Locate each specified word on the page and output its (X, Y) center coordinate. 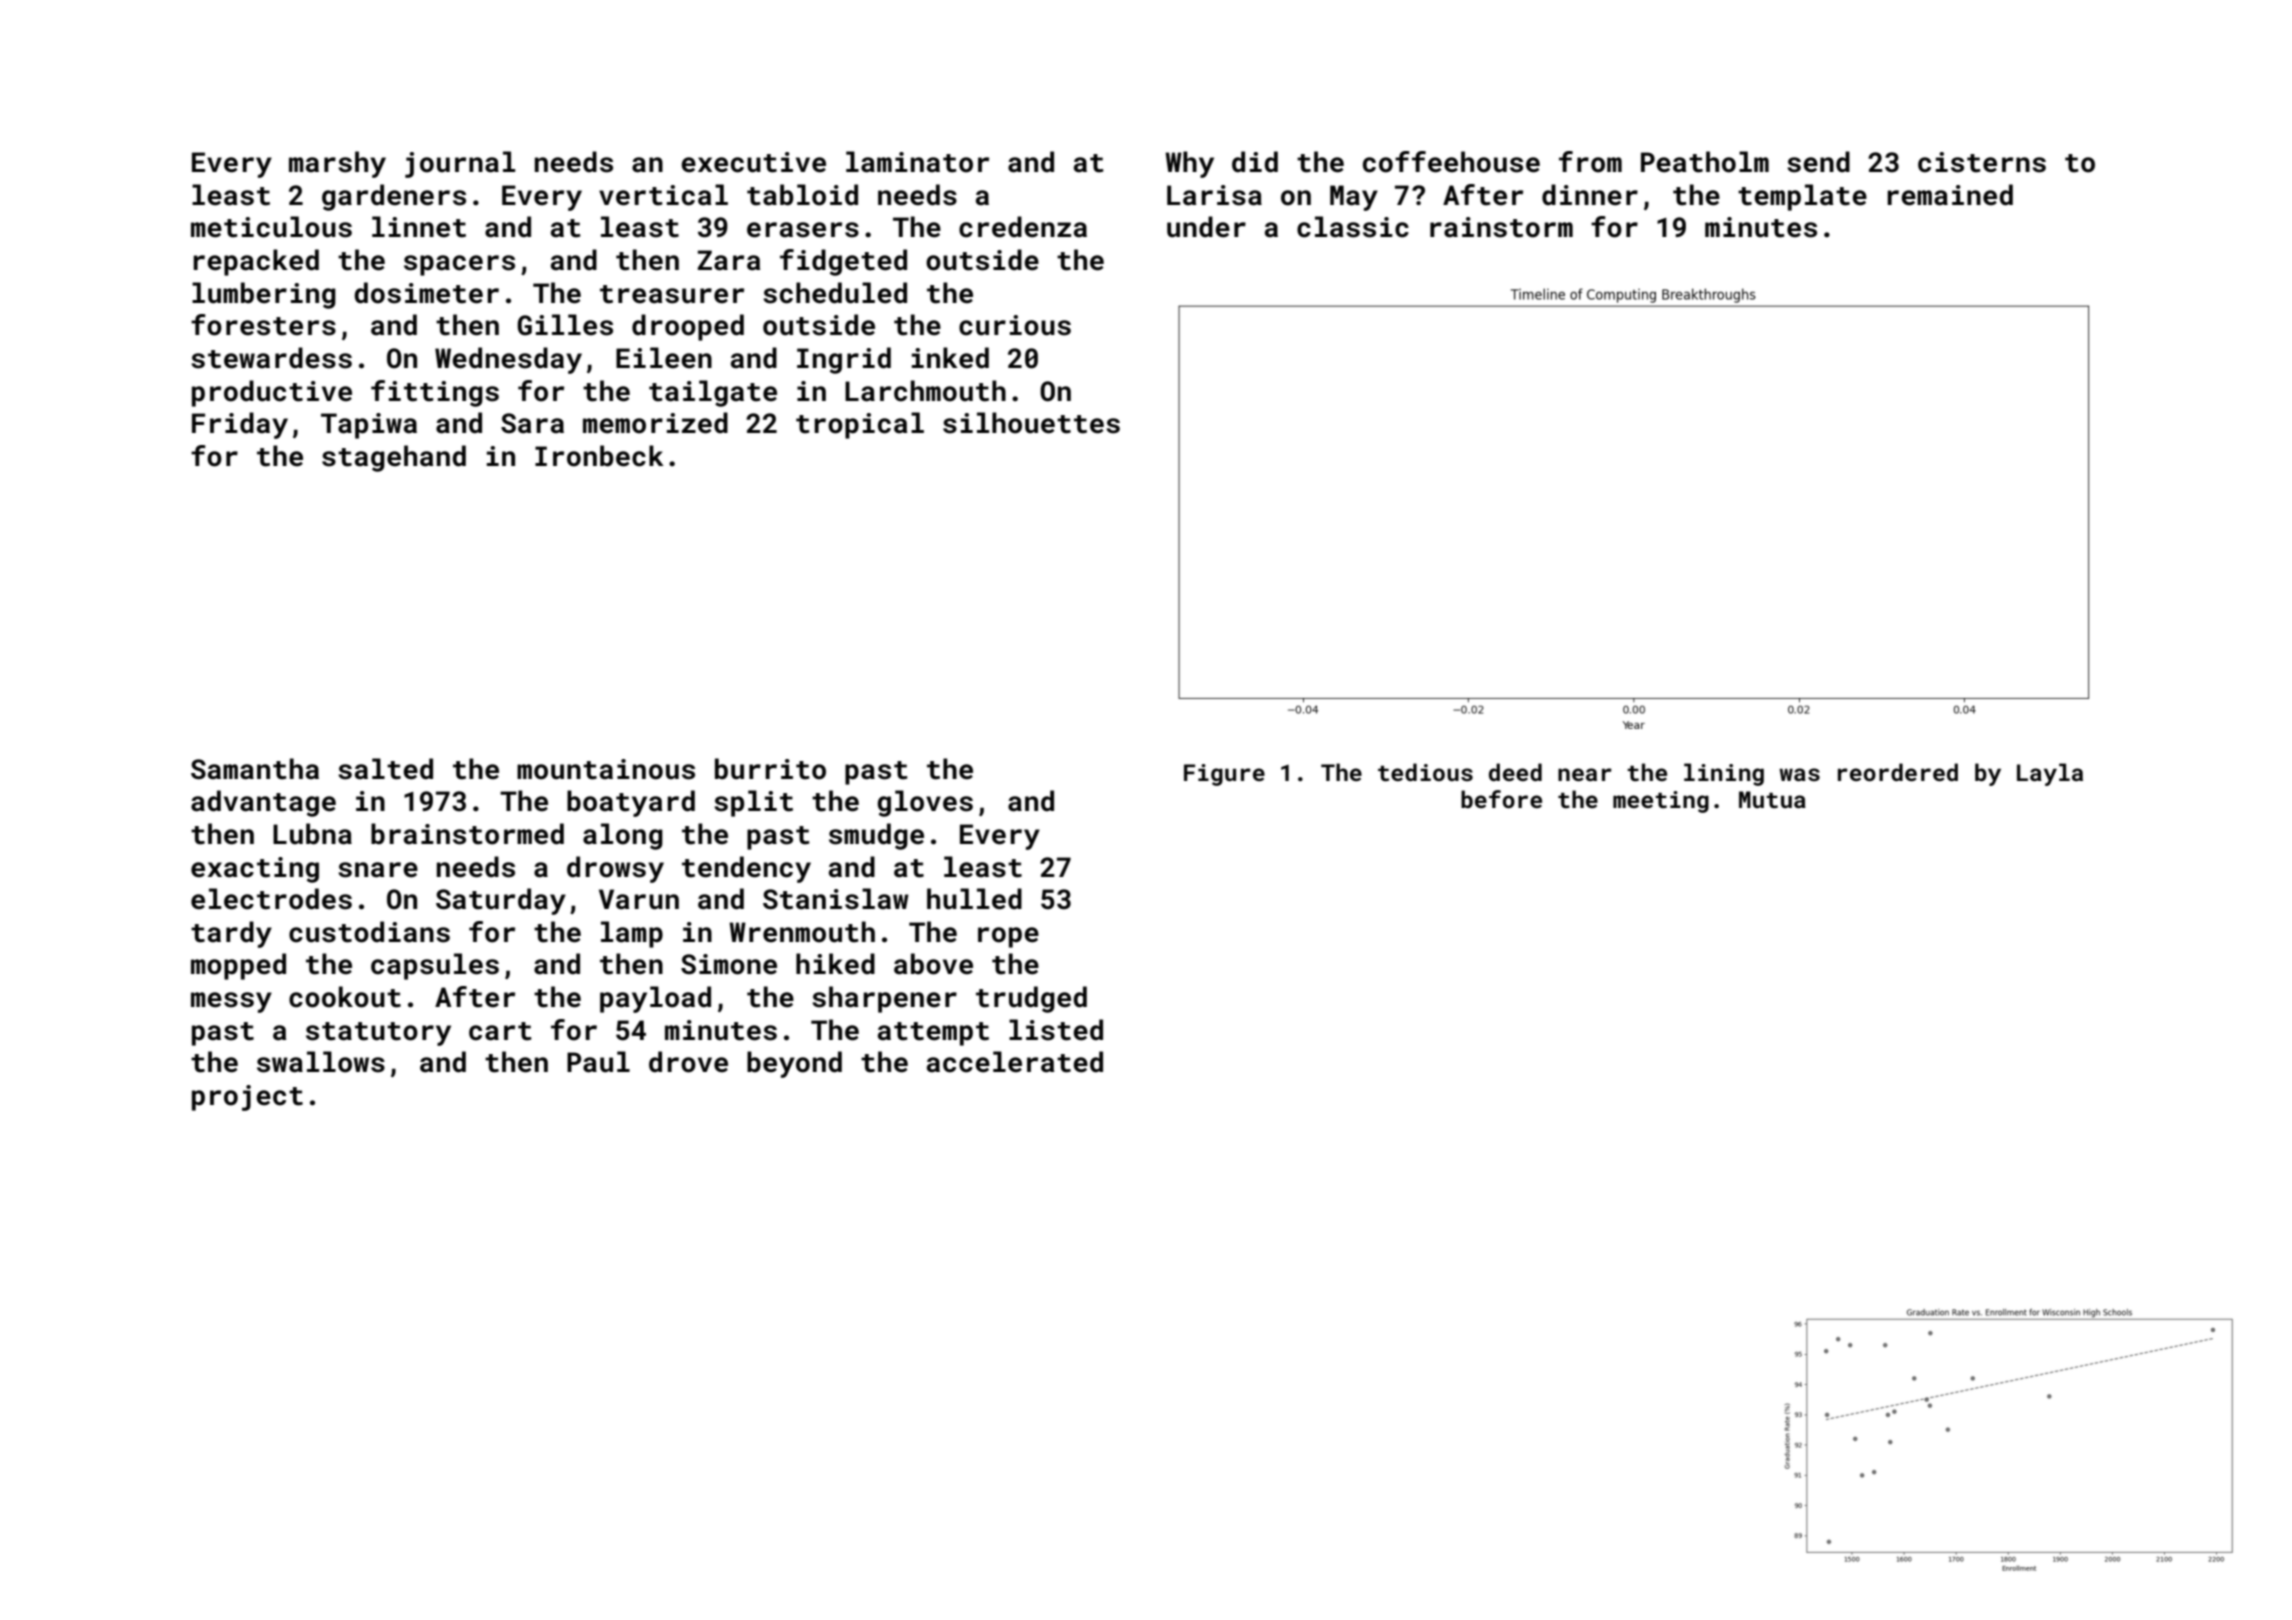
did (1255, 162)
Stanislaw (836, 899)
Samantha (255, 769)
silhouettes (1031, 423)
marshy (337, 164)
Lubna (312, 834)
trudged (1031, 999)
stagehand (394, 458)
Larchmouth (925, 391)
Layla (2050, 774)
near (1585, 774)
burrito (770, 769)
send (1818, 162)
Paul (598, 1062)
